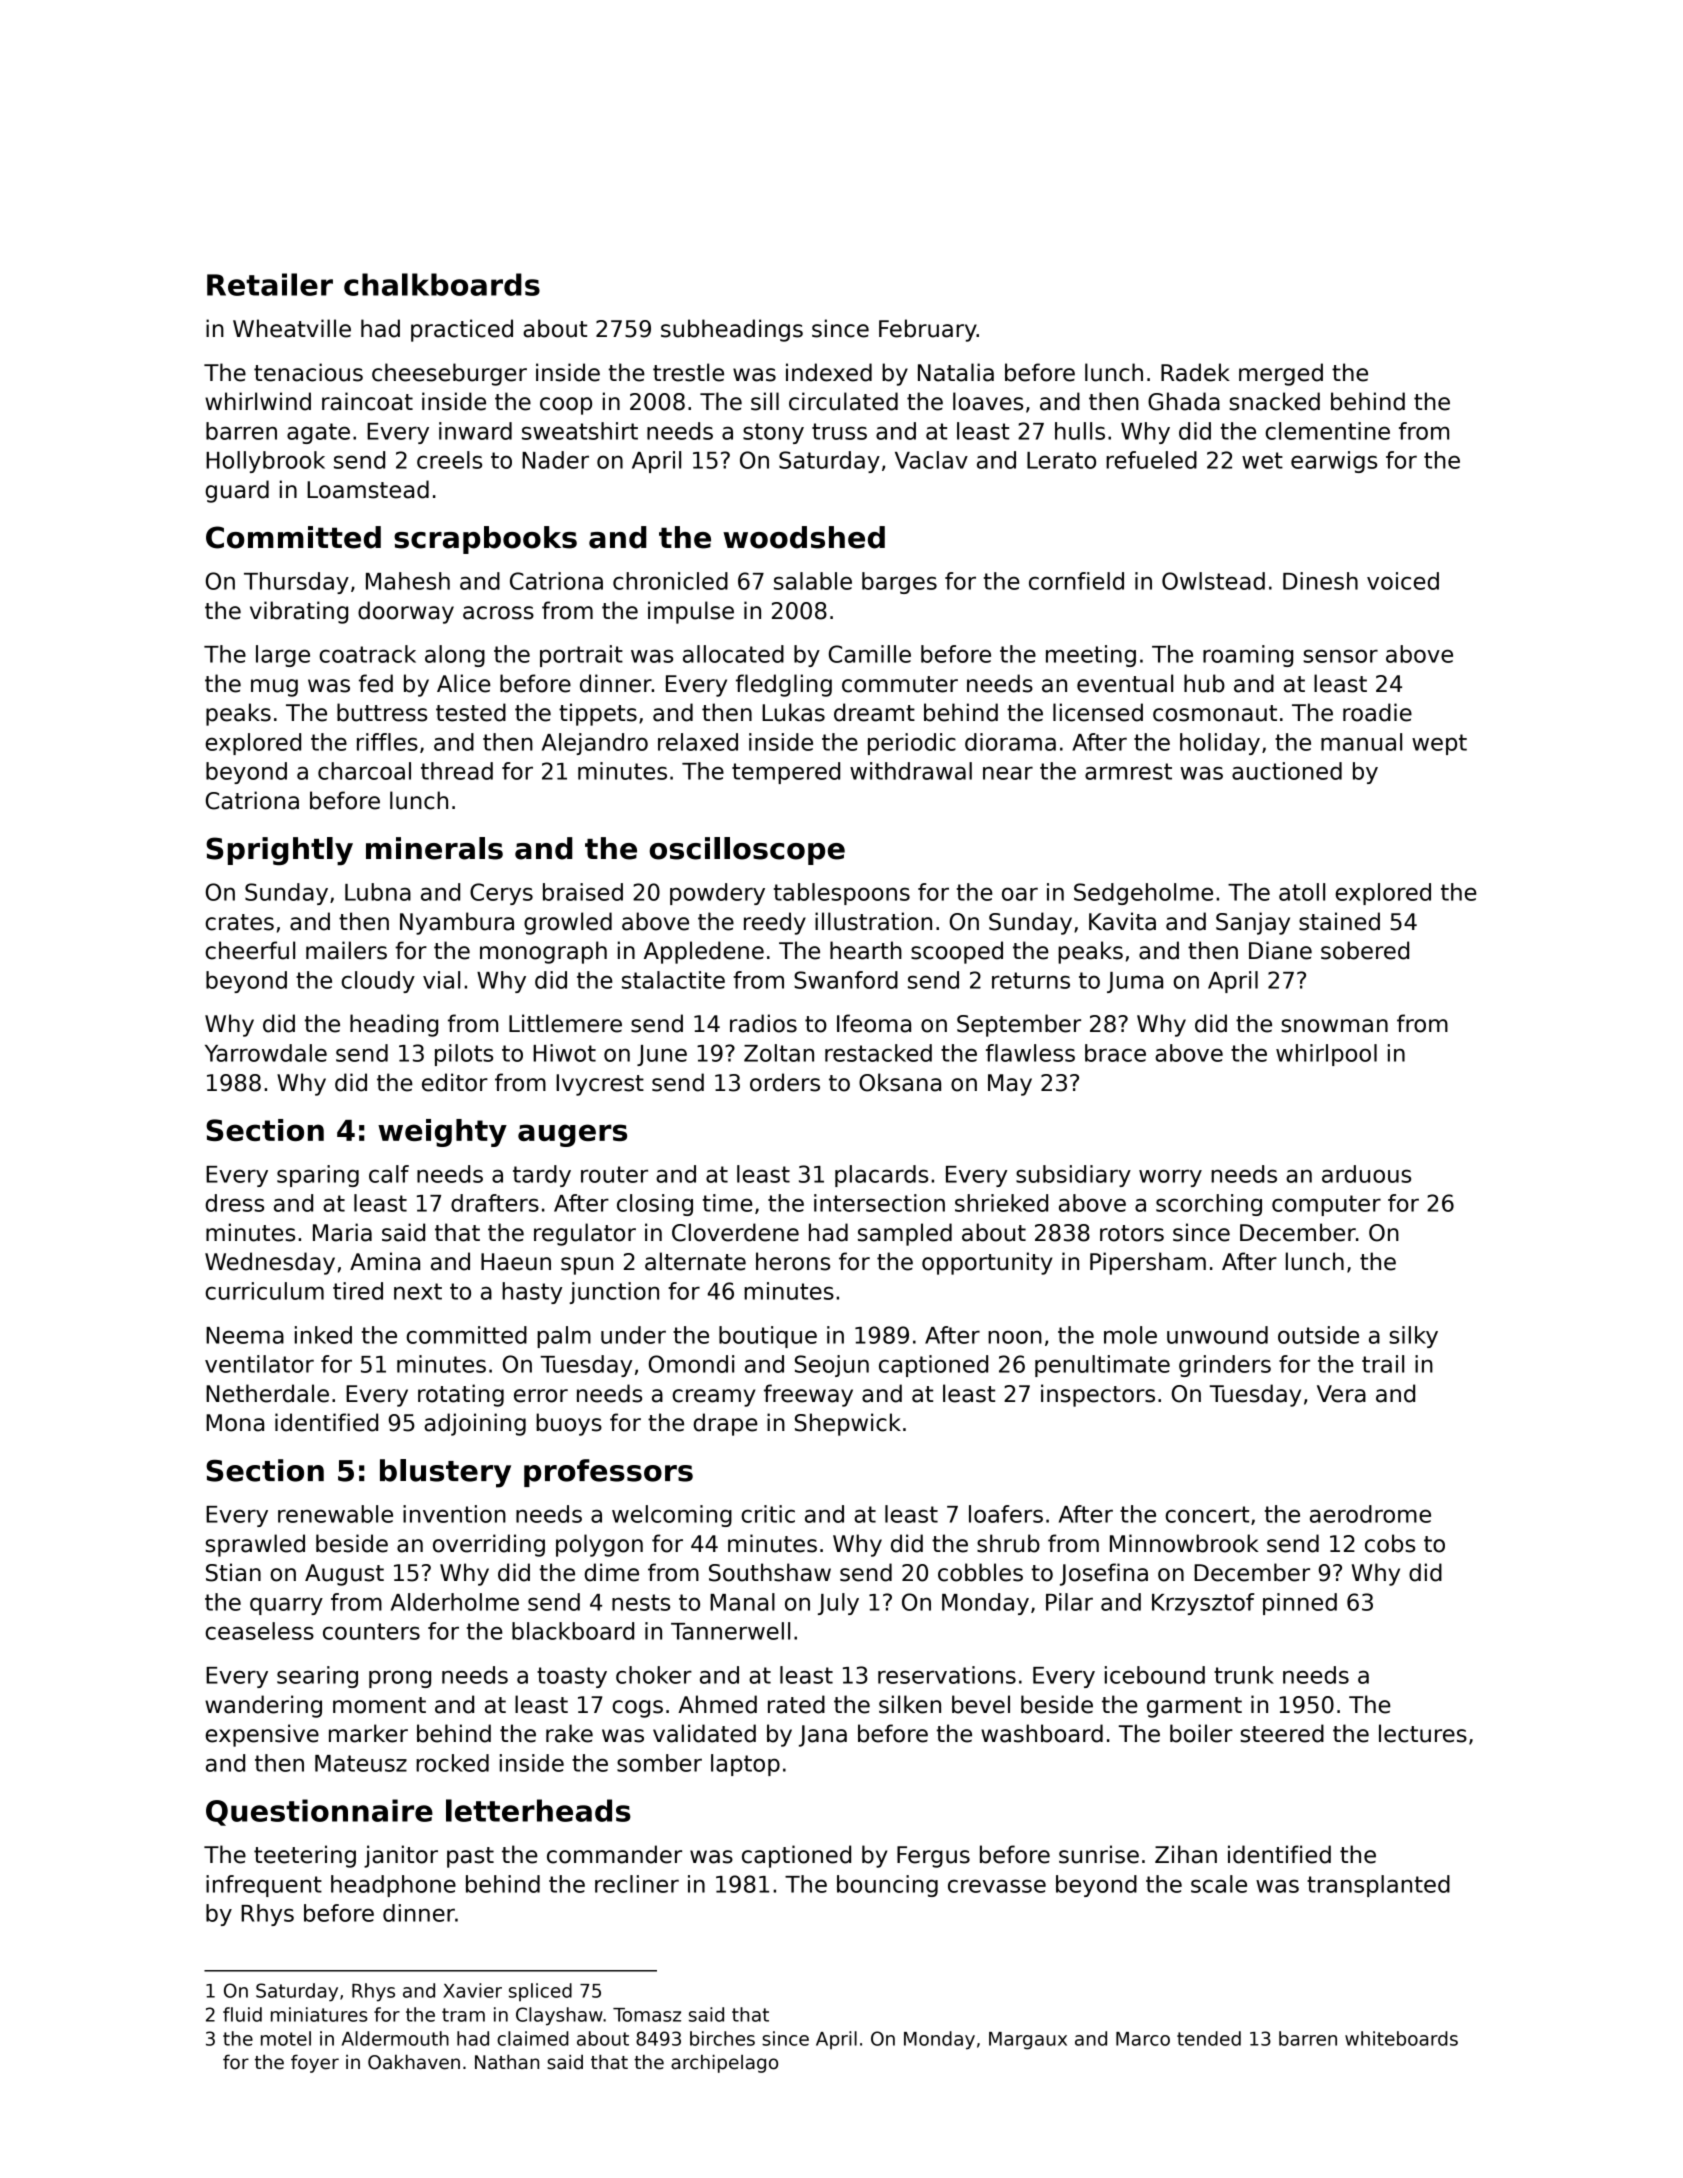 The height and width of the screenshot is (2178, 1683). Describe the element at coordinates (1262, 460) in the screenshot. I see `wet` at that location.
